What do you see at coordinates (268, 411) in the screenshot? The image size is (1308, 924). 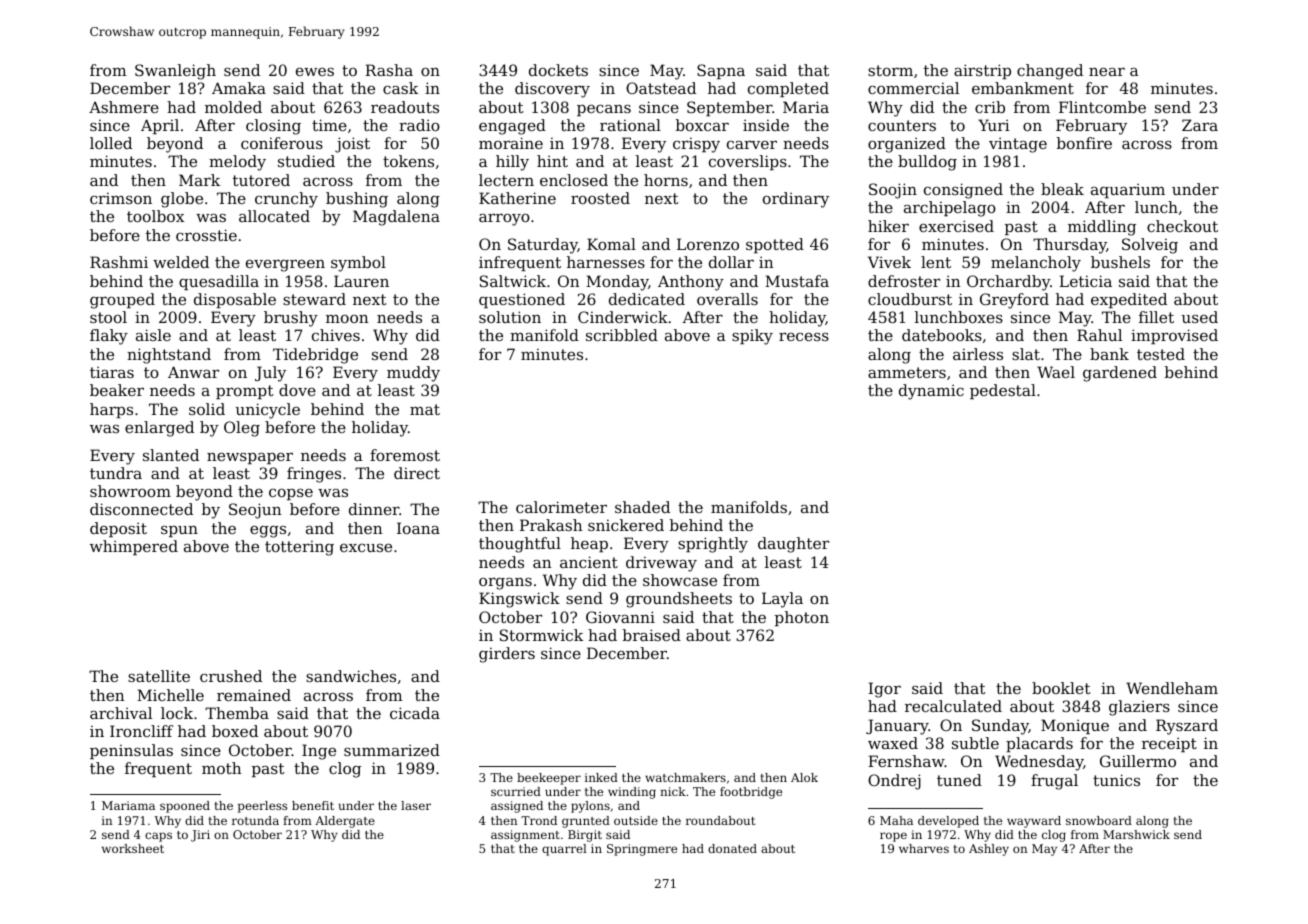 I see `unicycle` at bounding box center [268, 411].
